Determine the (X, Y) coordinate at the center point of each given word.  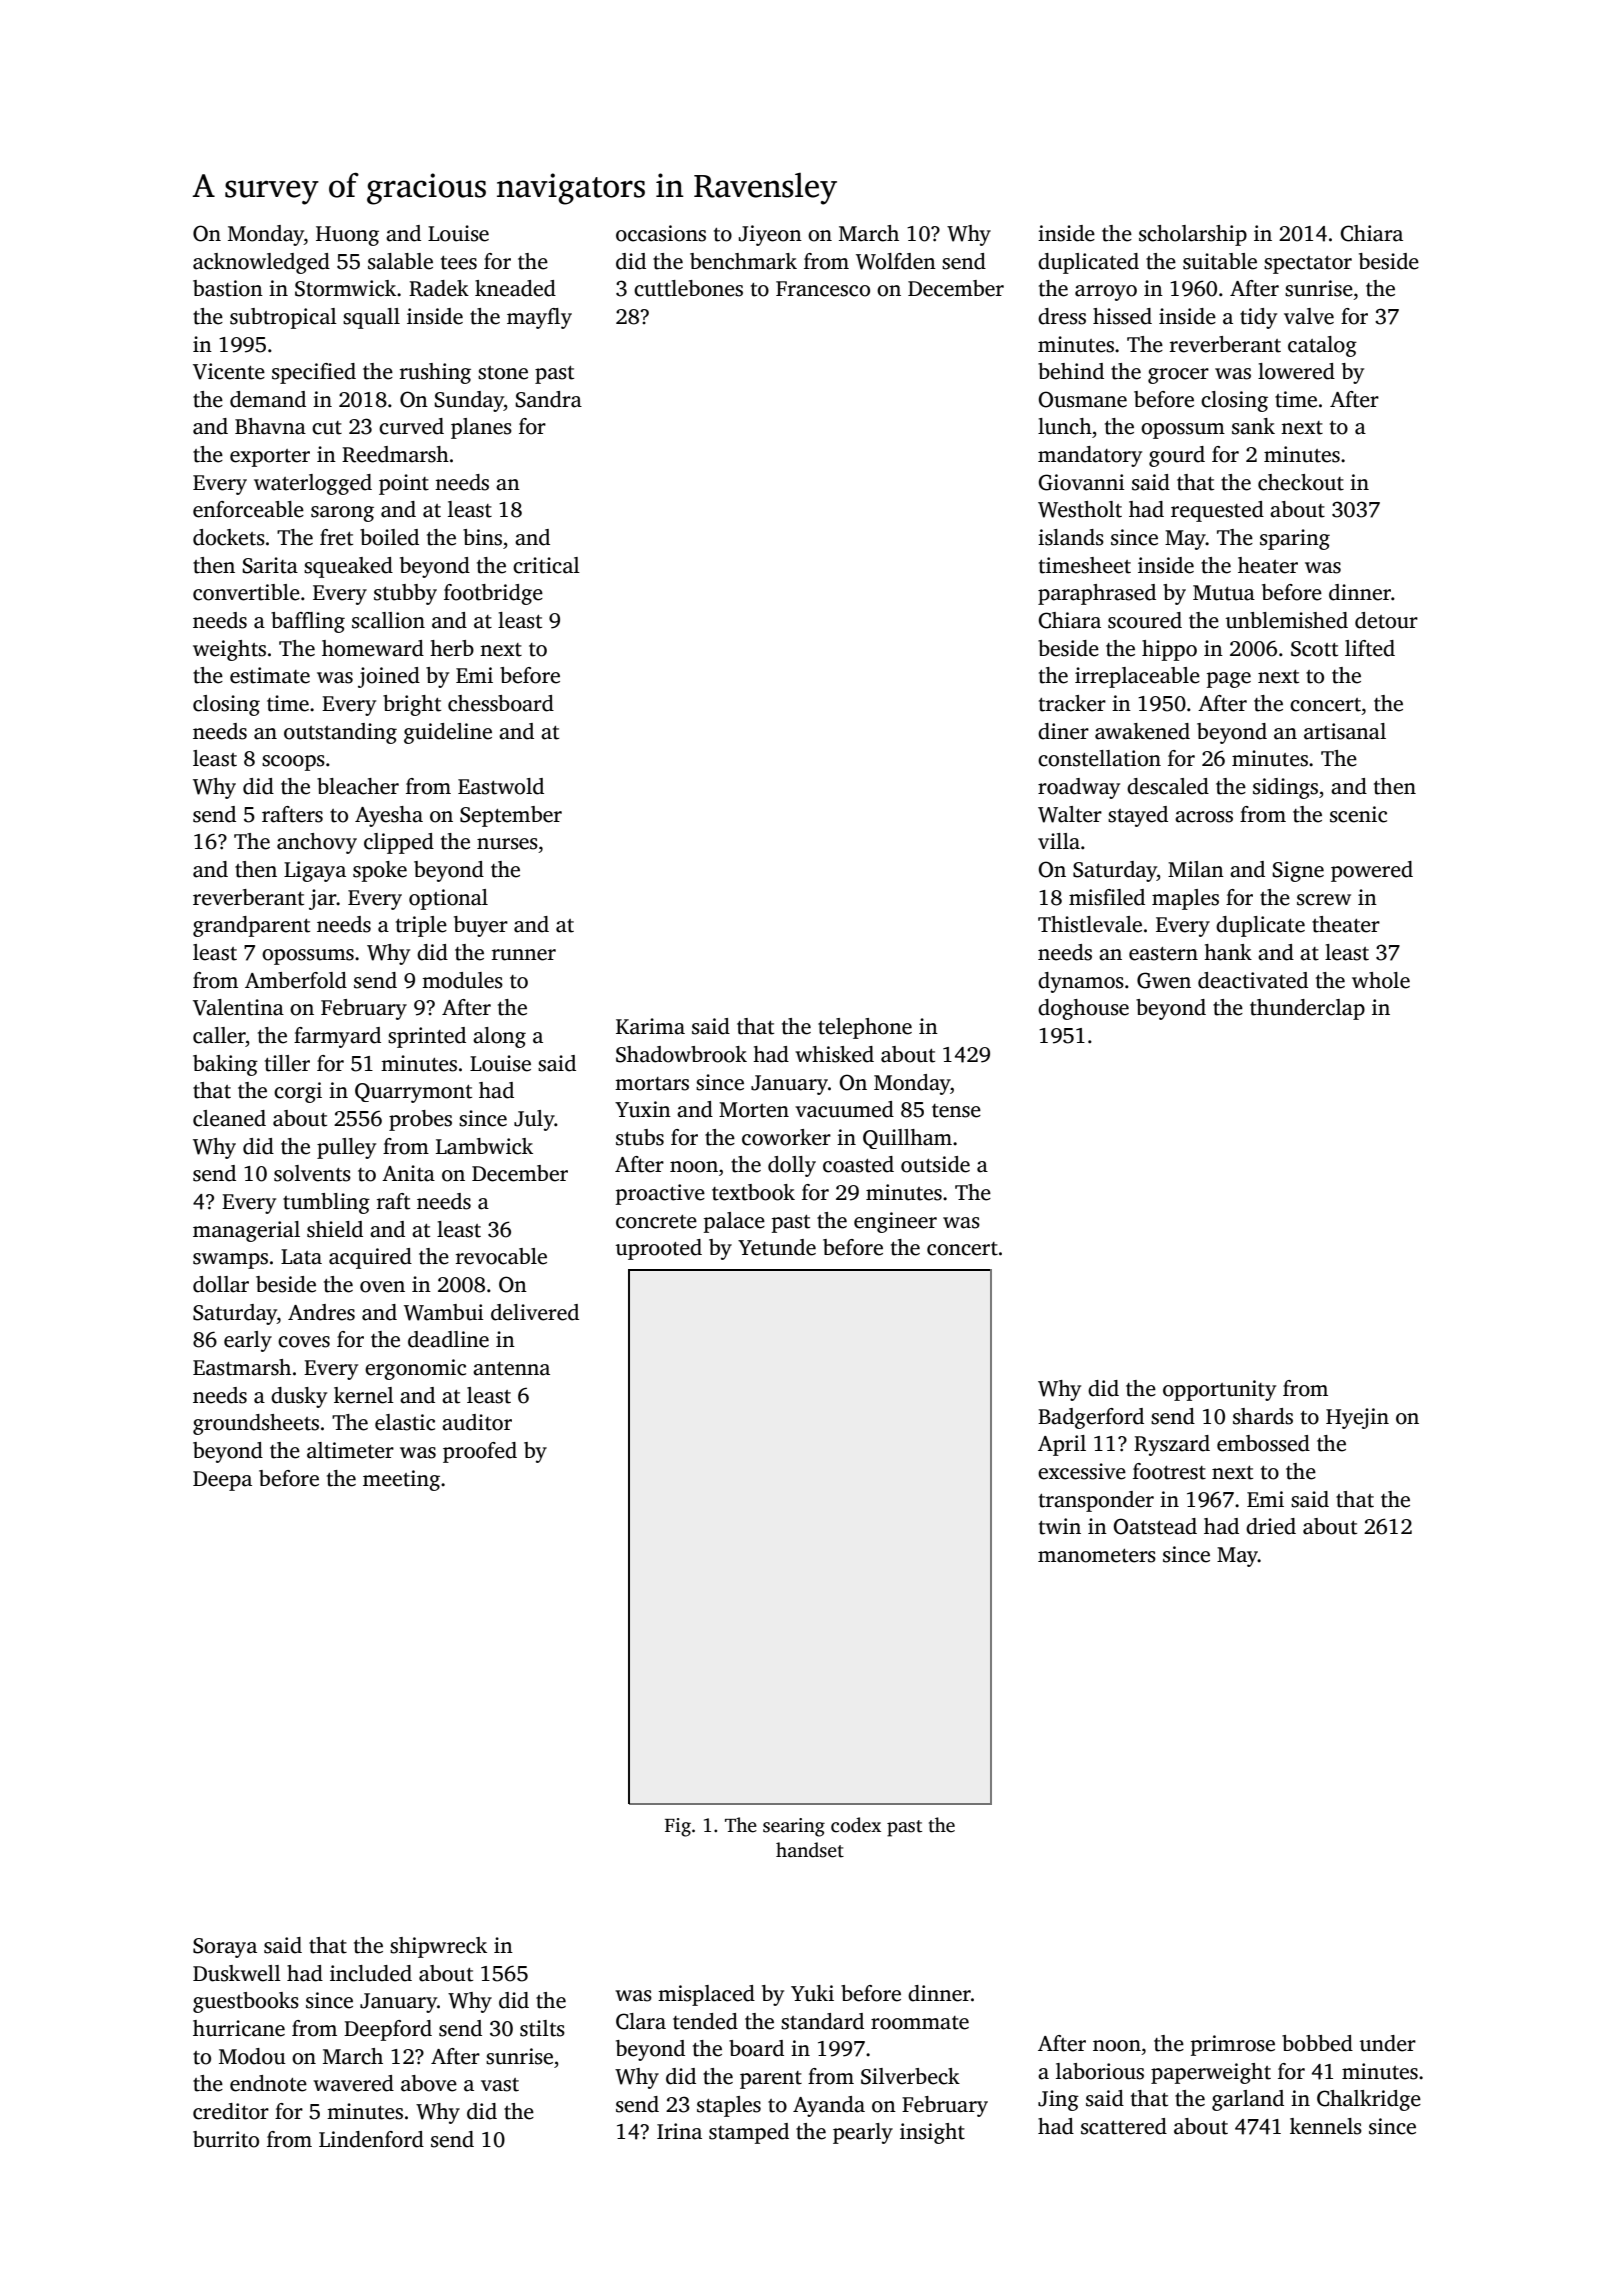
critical (546, 565)
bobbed (1317, 2043)
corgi (298, 1092)
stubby (405, 594)
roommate (920, 2023)
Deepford (388, 2030)
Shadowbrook (681, 1054)
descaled (1168, 786)
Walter (1070, 814)
